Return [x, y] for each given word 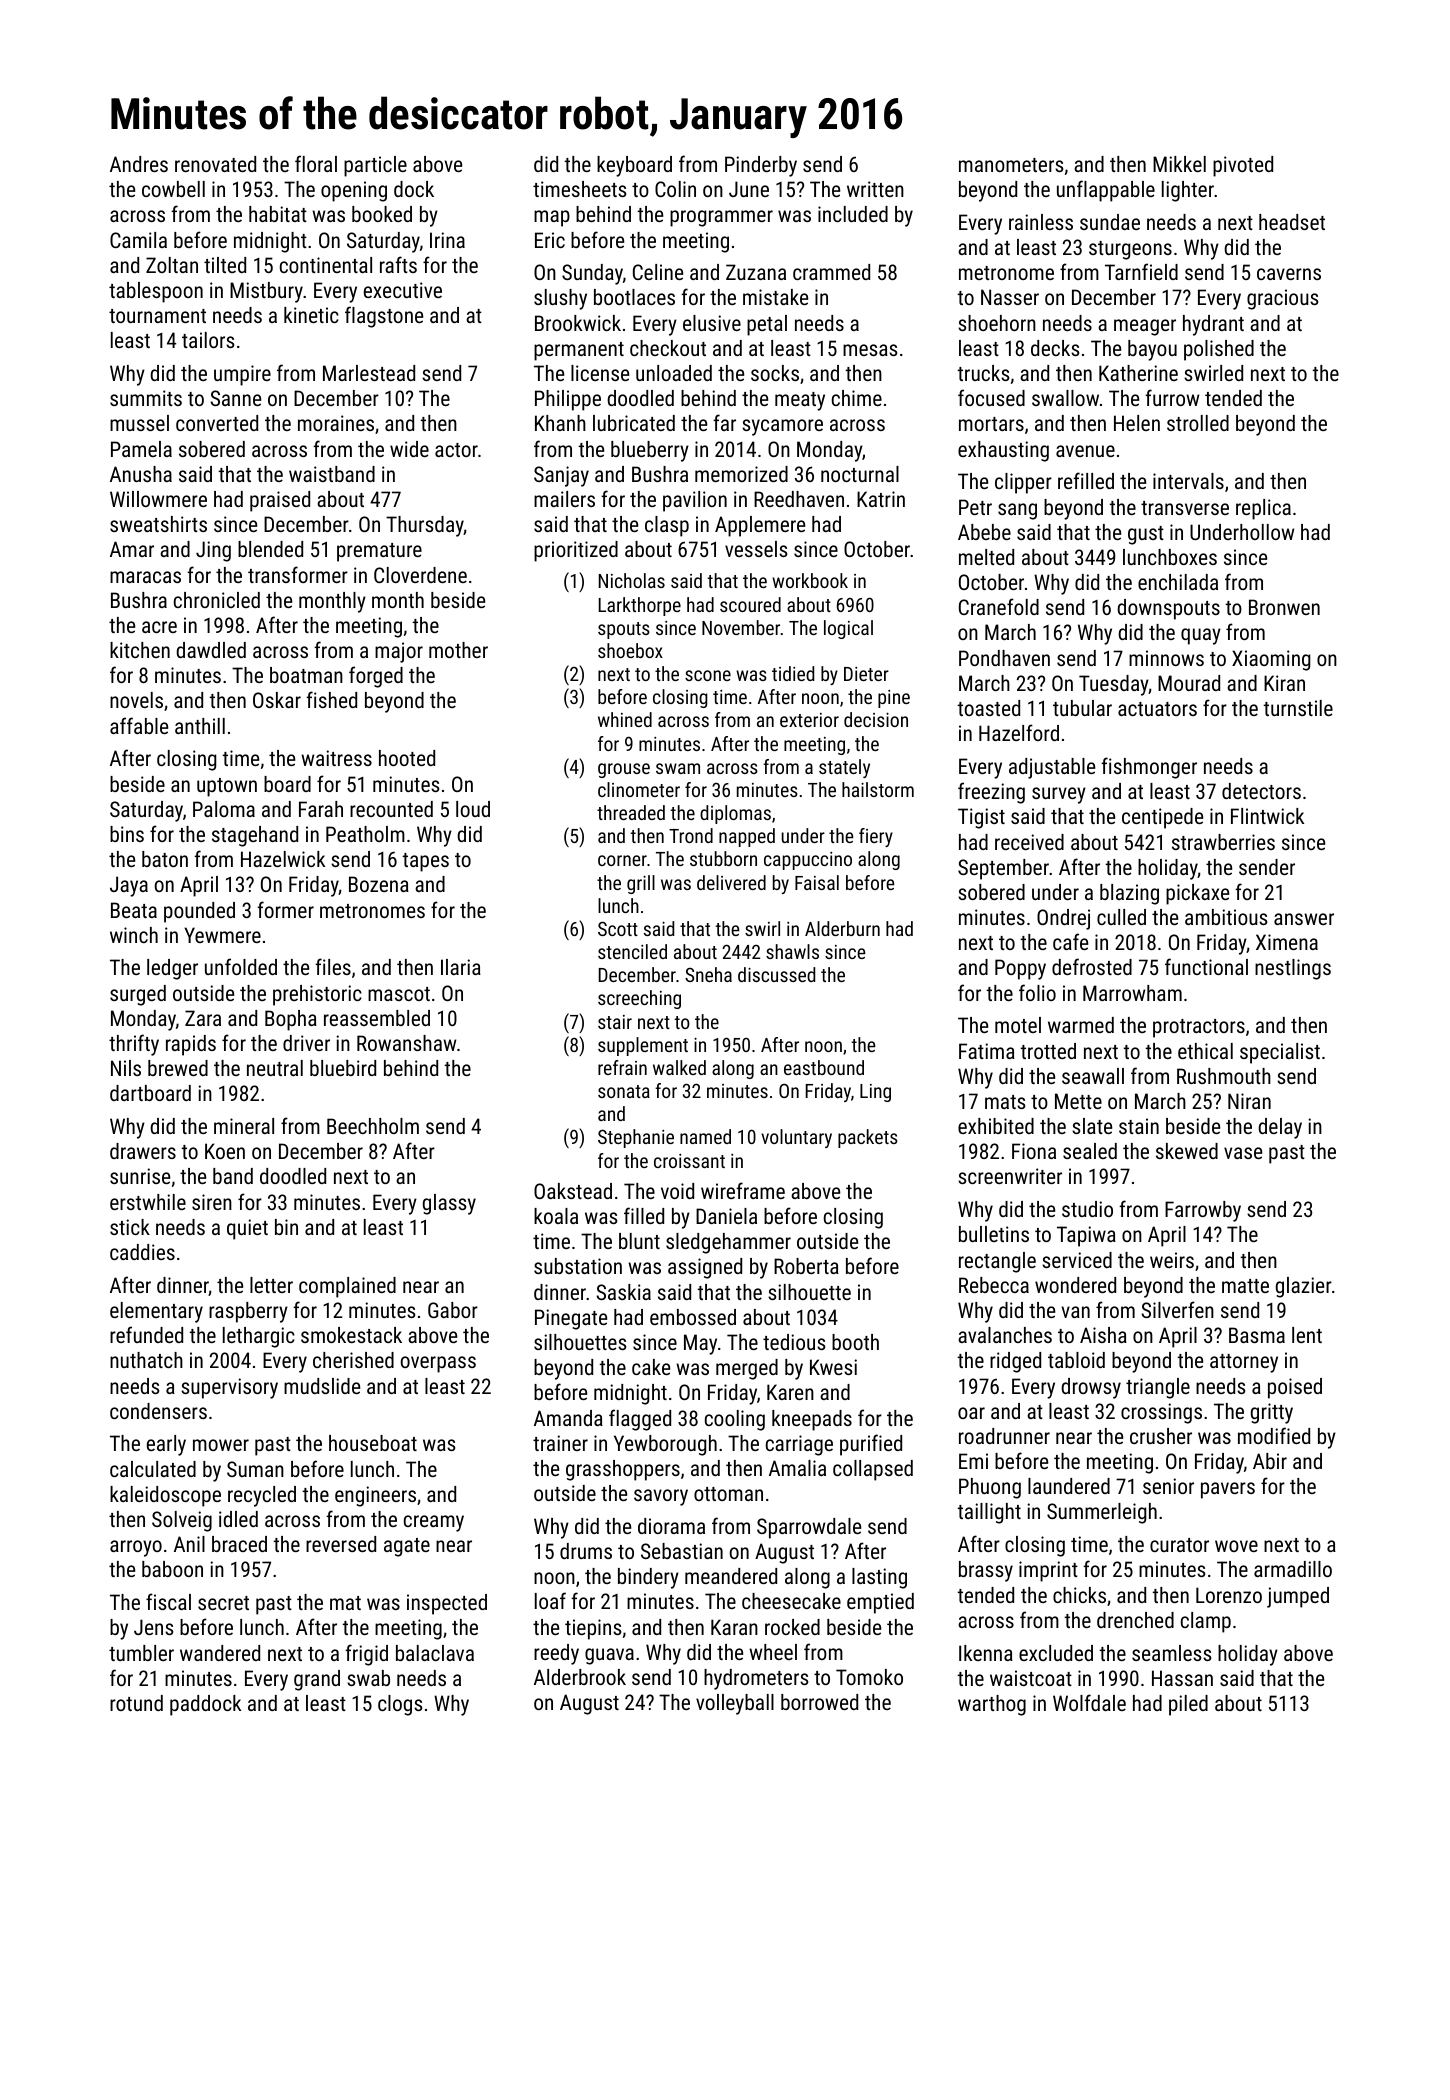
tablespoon [156, 292]
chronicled [217, 600]
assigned [705, 1268]
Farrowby [1203, 1211]
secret [223, 1603]
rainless [1041, 222]
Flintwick [1267, 816]
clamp [1206, 1622]
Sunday [592, 274]
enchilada [1178, 582]
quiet [247, 1229]
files [333, 966]
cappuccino [808, 861]
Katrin [881, 499]
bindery [648, 1578]
